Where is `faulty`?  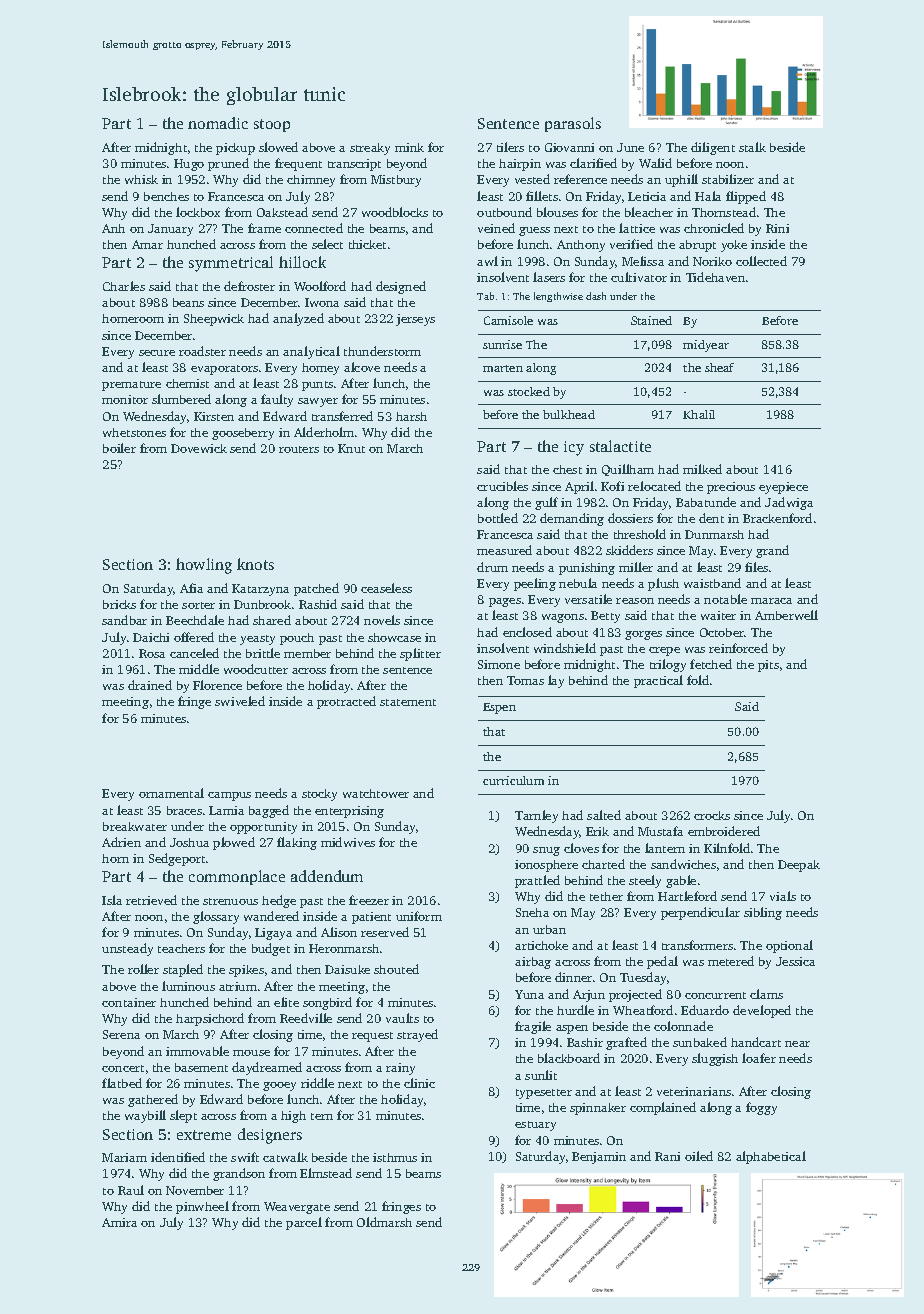 faulty is located at coordinates (277, 400).
